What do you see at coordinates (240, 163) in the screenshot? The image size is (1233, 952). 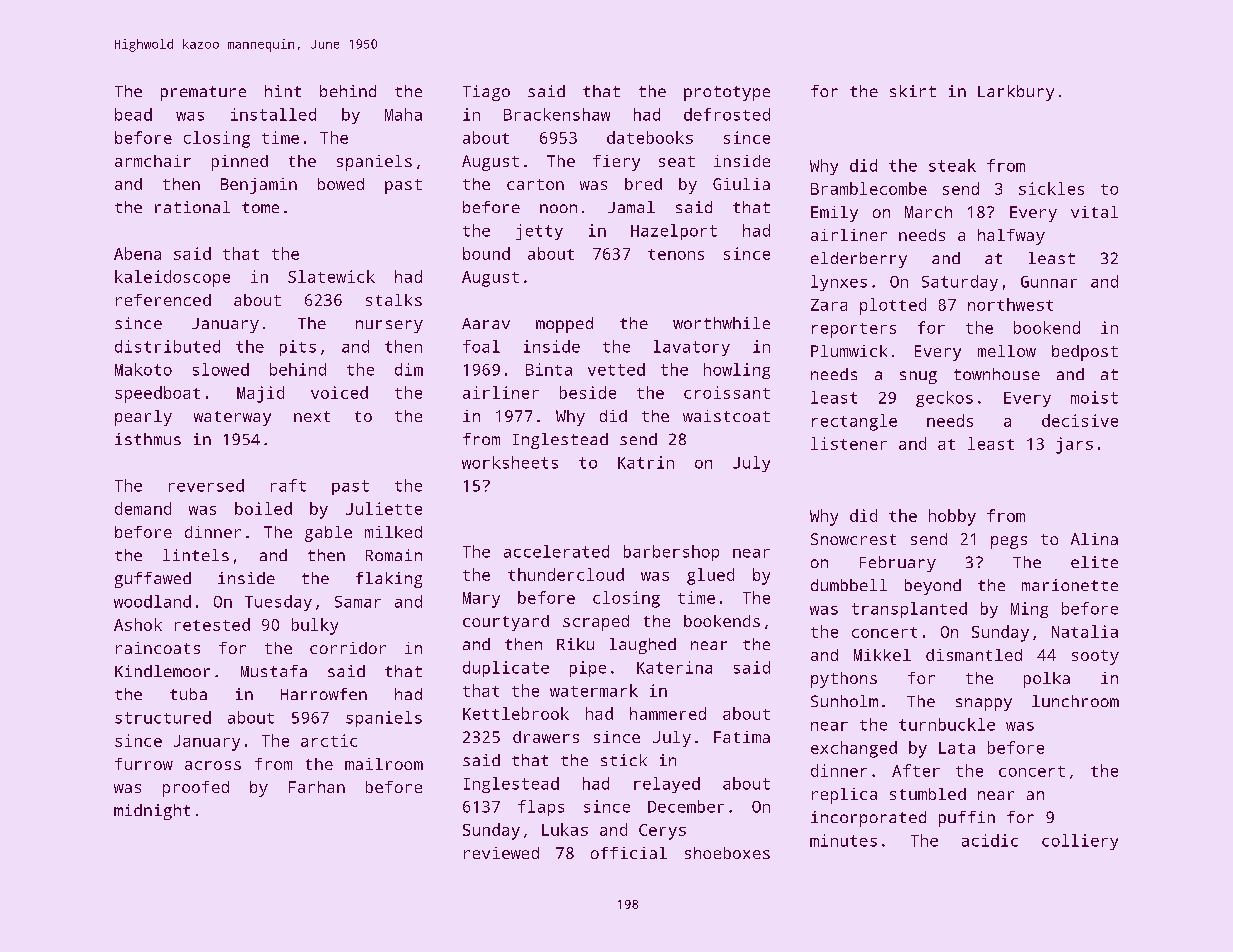 I see `pinned` at bounding box center [240, 163].
